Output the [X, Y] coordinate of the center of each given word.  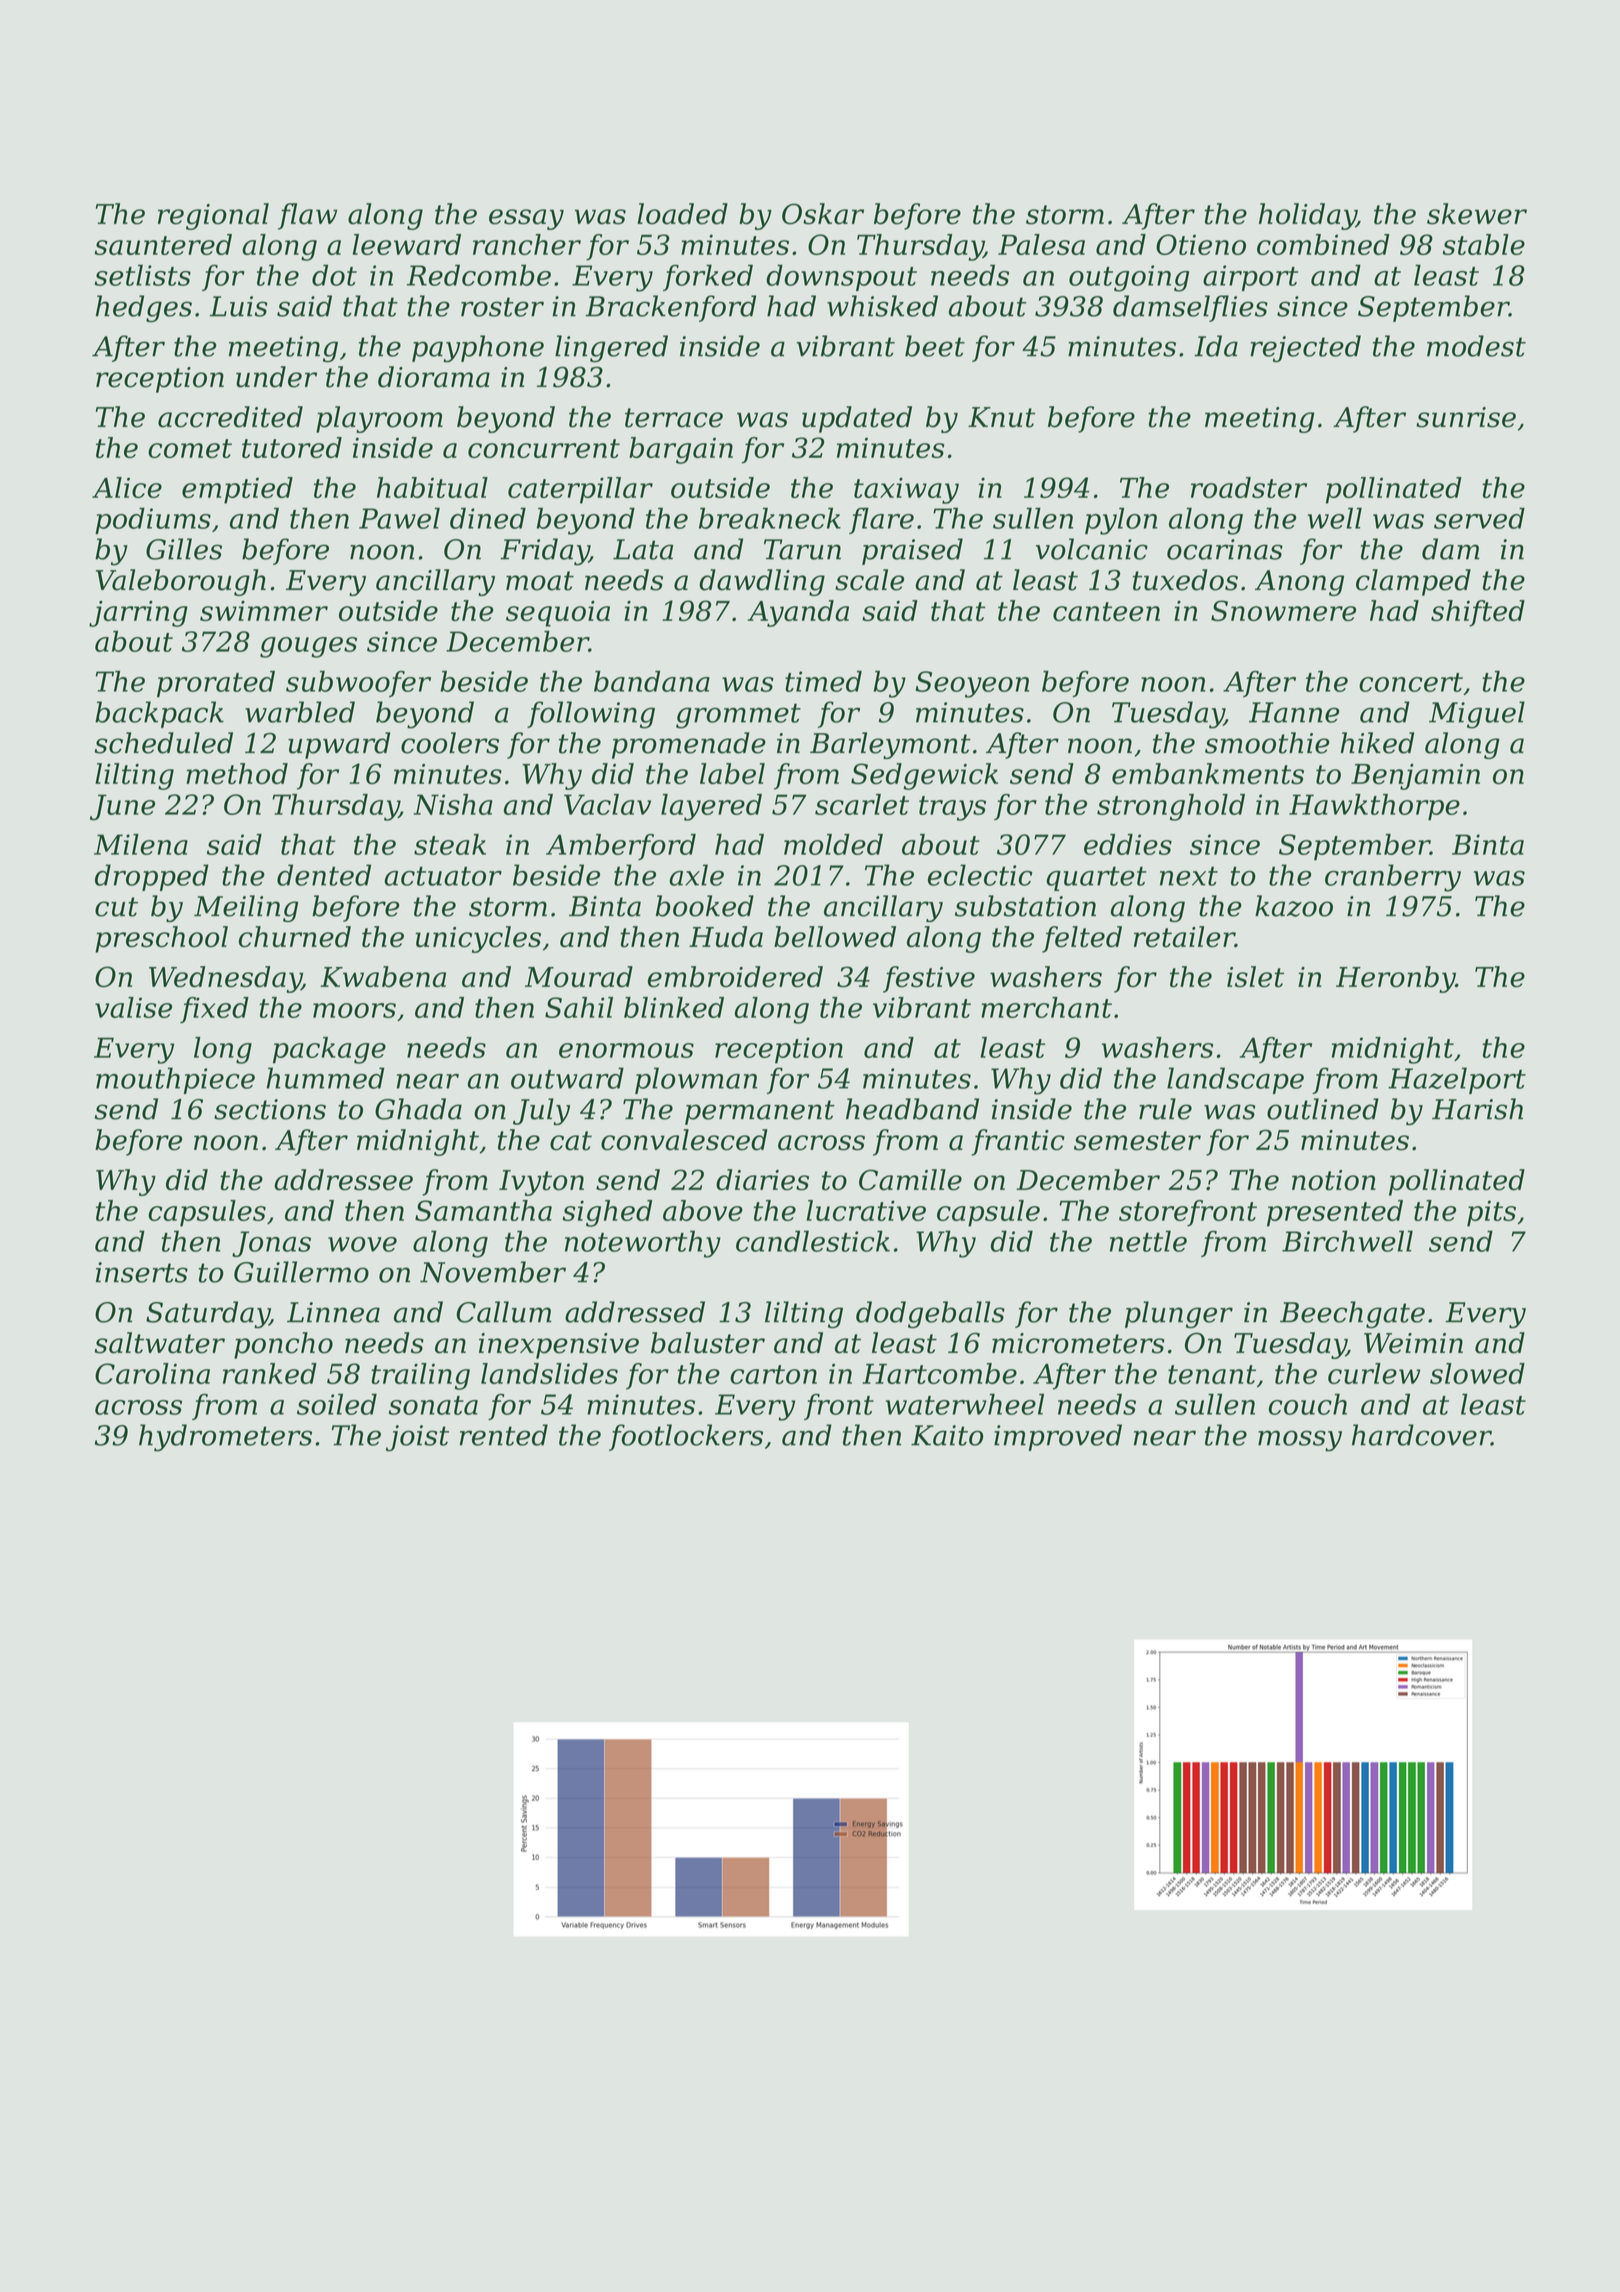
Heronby [1395, 979]
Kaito [947, 1435]
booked [705, 906]
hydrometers [225, 1438]
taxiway [906, 490]
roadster [1249, 487]
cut [116, 907]
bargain [681, 450]
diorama [434, 377]
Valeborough [181, 582]
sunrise [1466, 417]
